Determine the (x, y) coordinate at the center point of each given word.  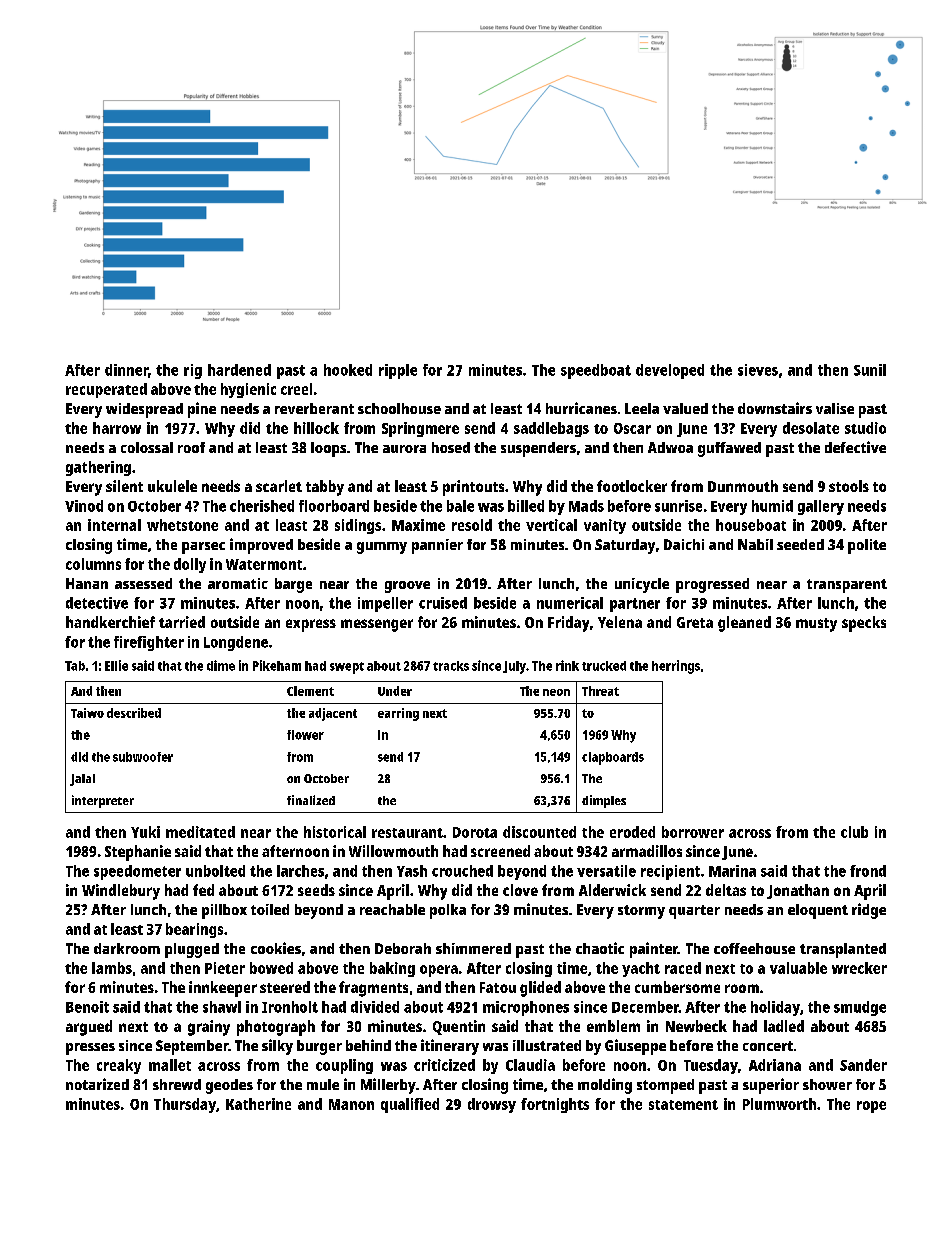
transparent (847, 586)
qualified (410, 1105)
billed (526, 506)
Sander (863, 1065)
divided (375, 1007)
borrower (693, 832)
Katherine (258, 1104)
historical (335, 832)
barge (293, 585)
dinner (126, 370)
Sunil (870, 370)
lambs (112, 968)
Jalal (82, 780)
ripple (398, 371)
